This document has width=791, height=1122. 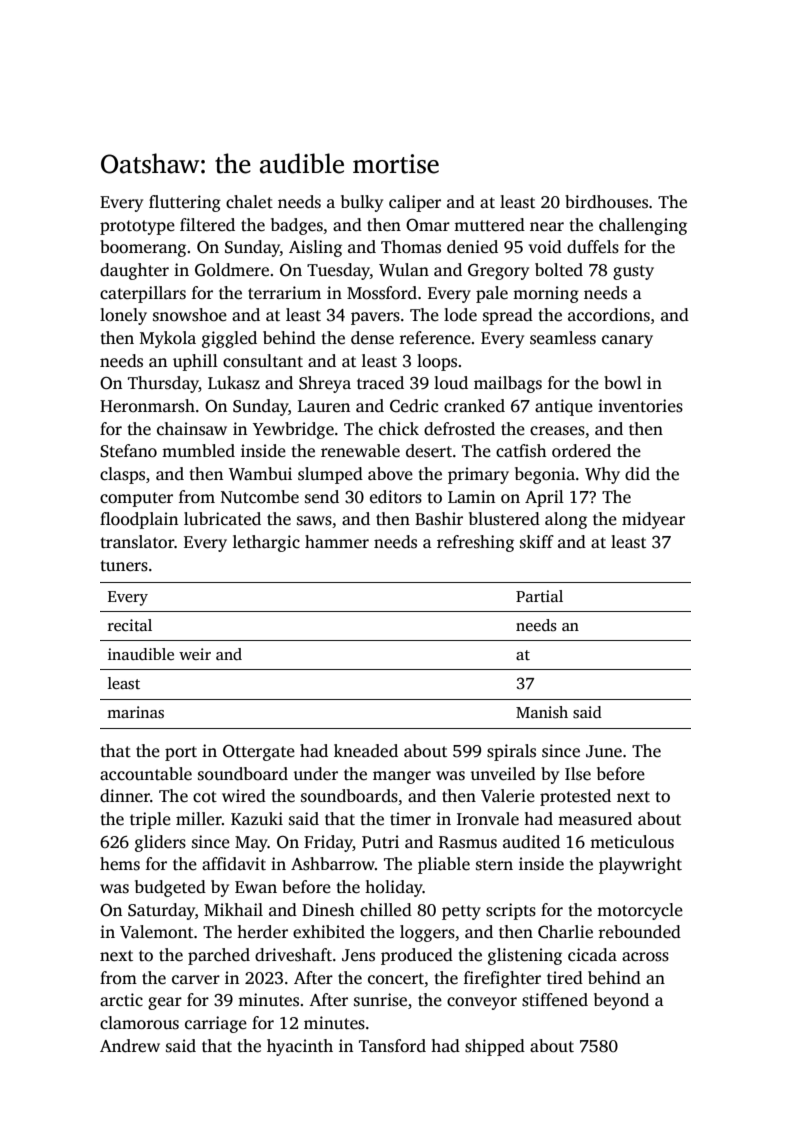 I want to click on filtered, so click(x=207, y=225).
